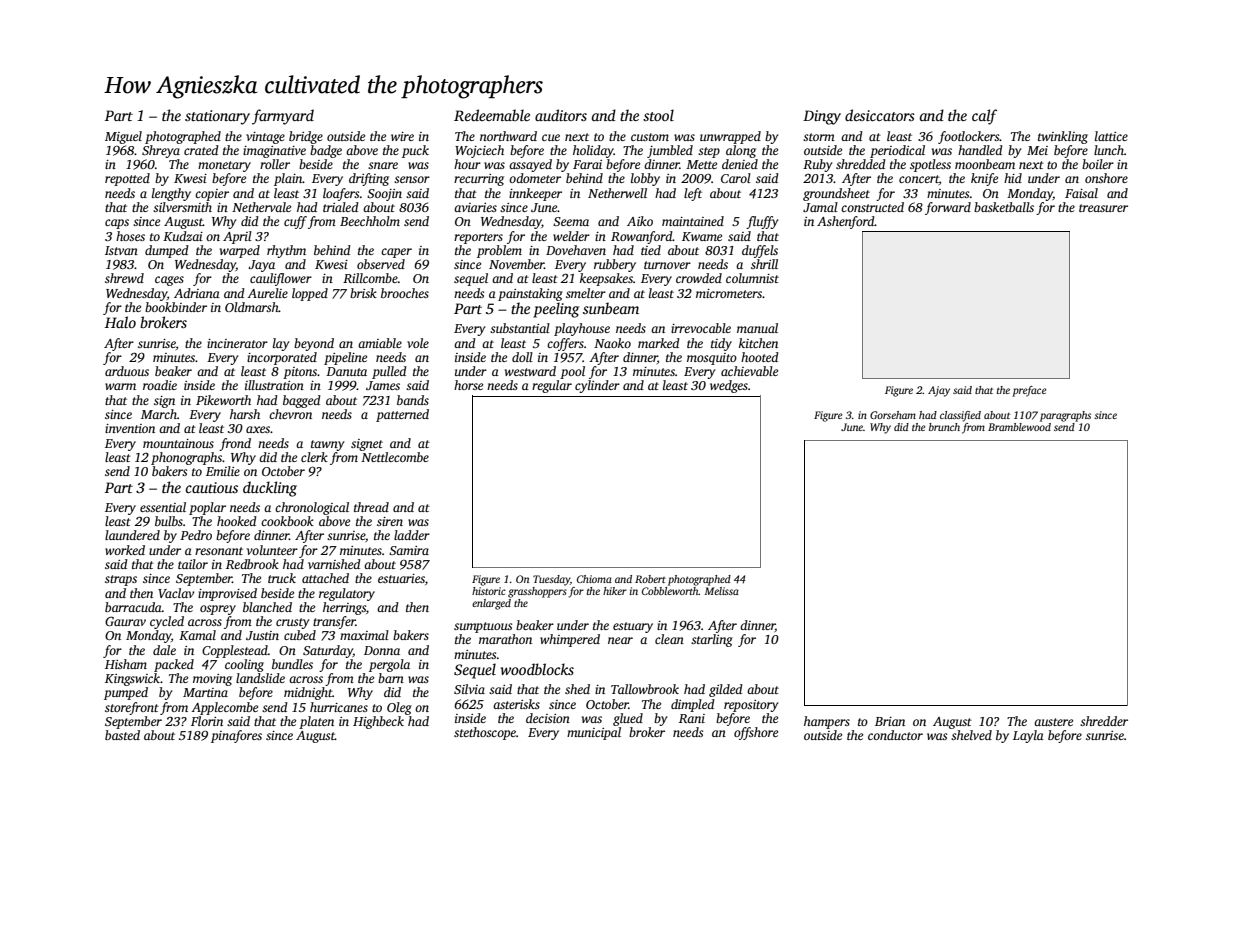 This screenshot has width=1233, height=952. I want to click on blanched, so click(267, 607).
